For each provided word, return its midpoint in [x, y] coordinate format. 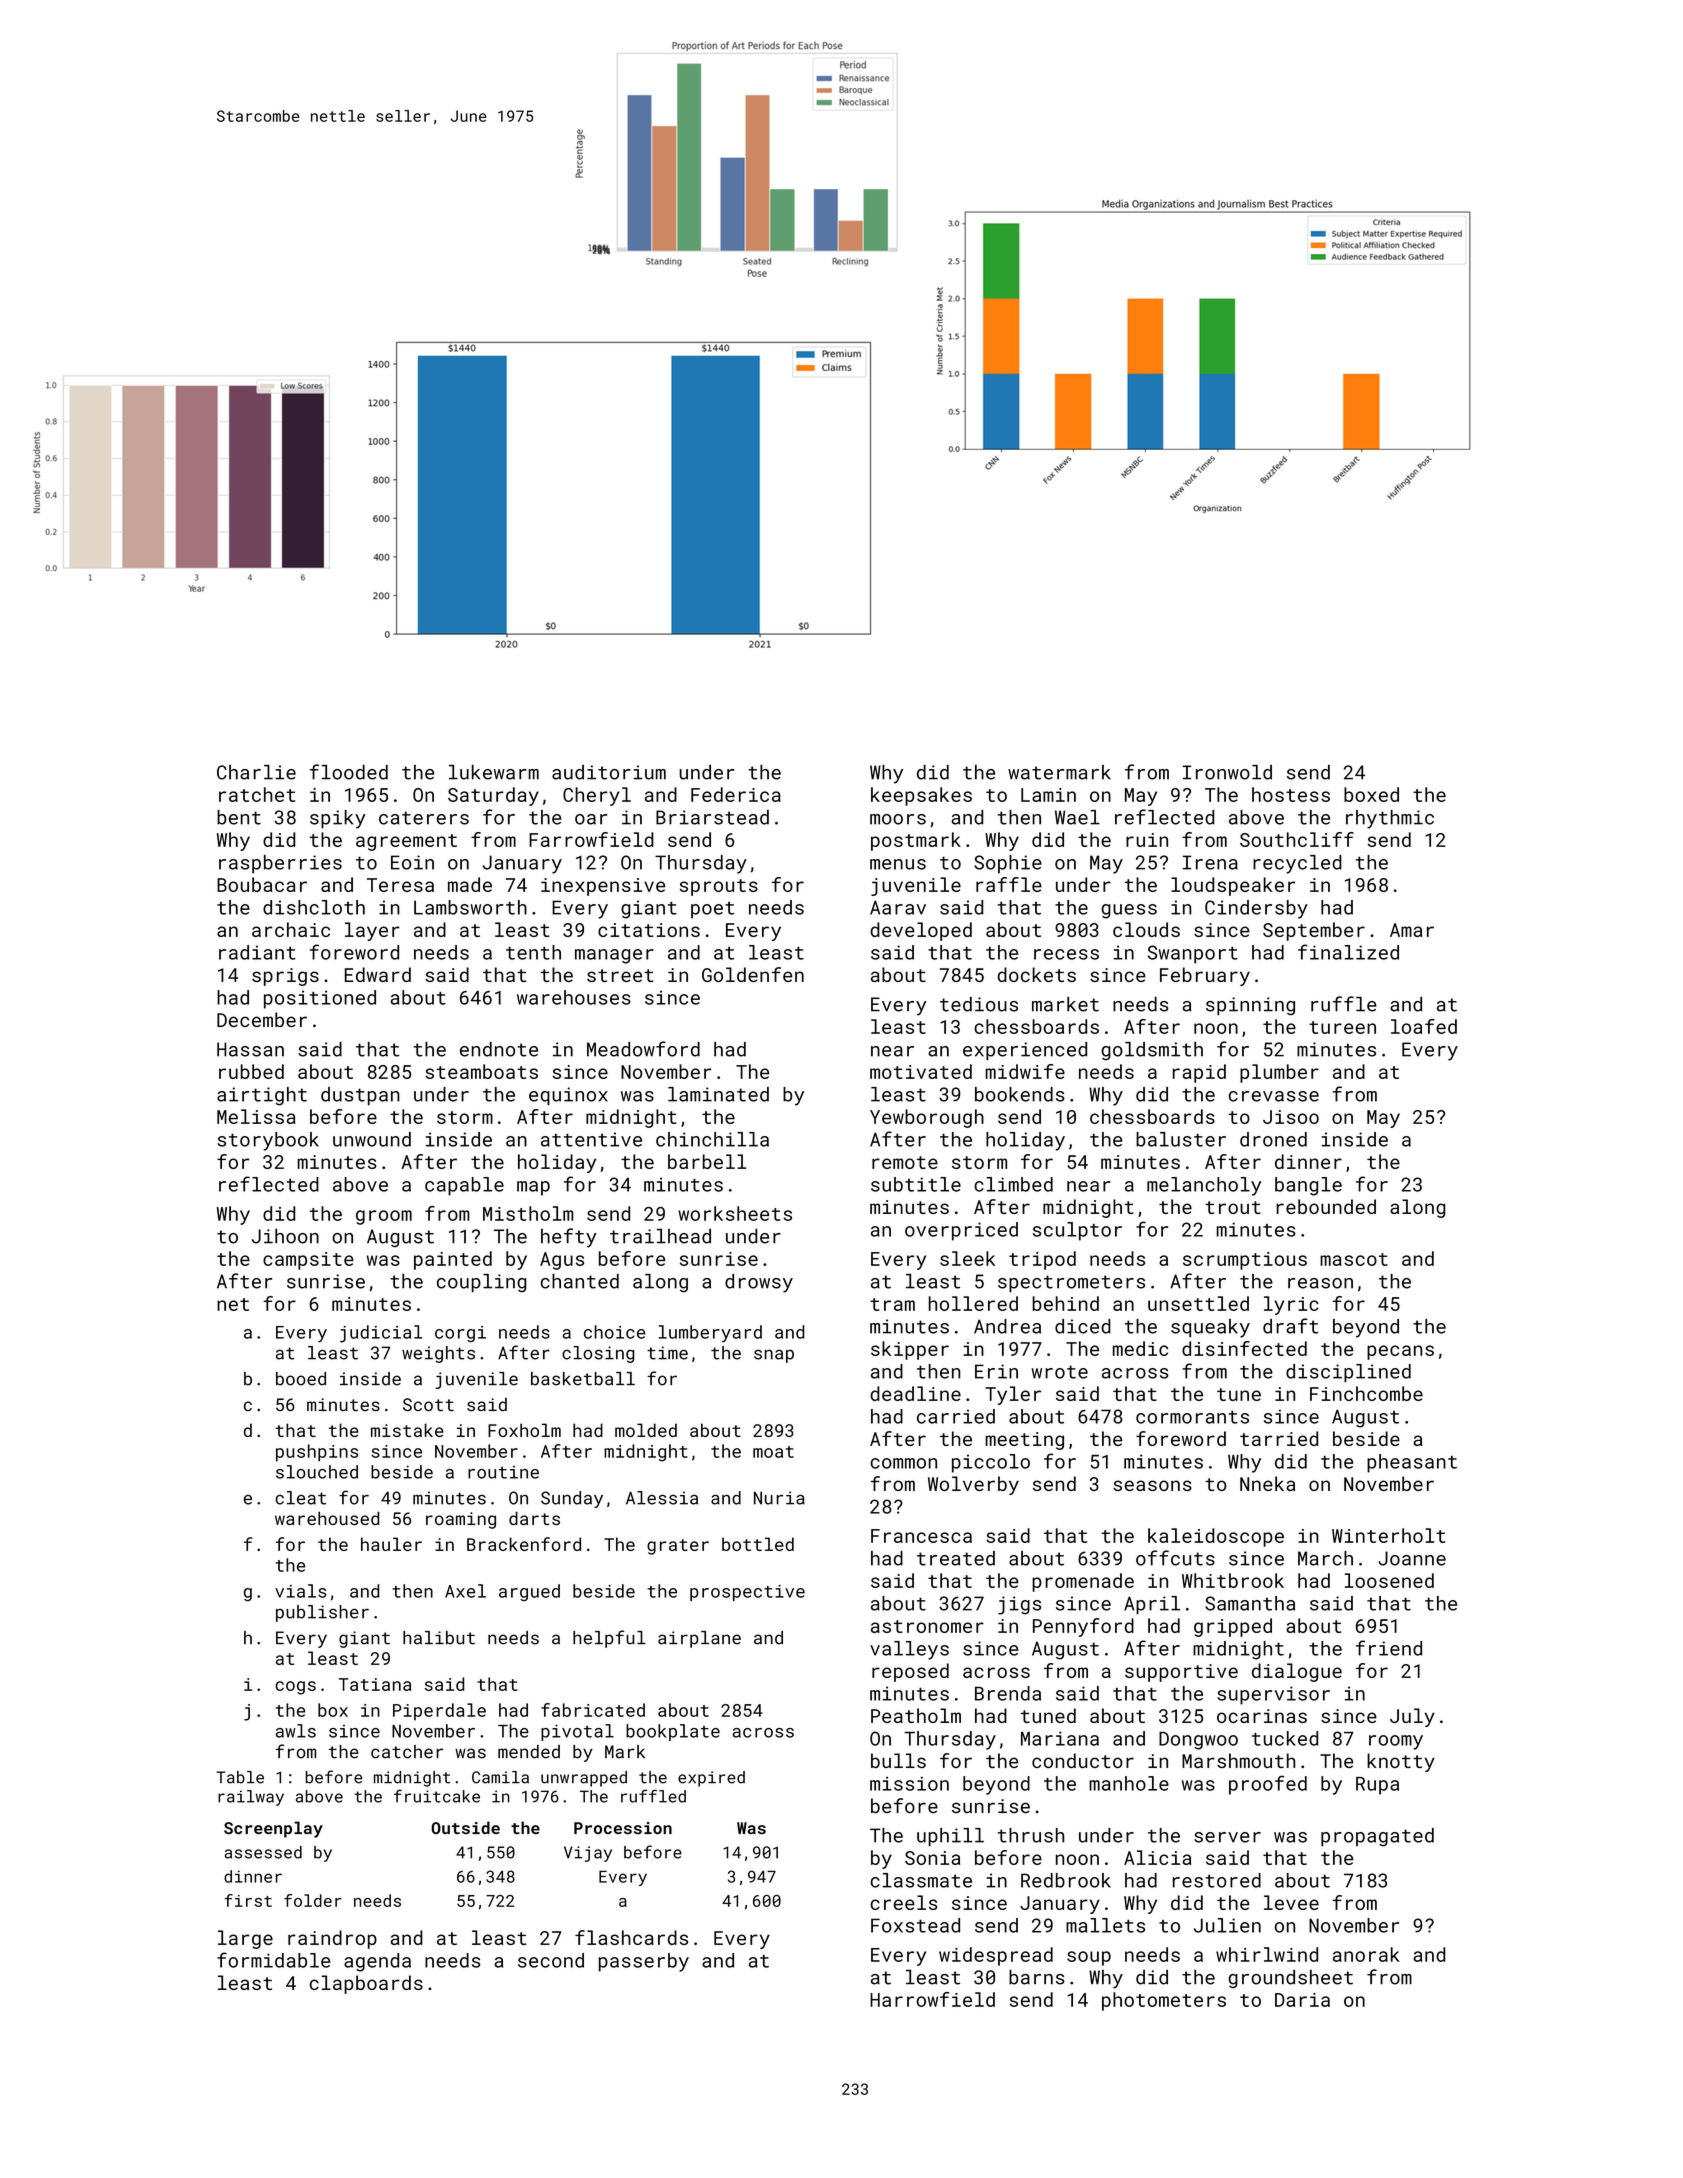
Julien [1227, 1925]
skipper [910, 1350]
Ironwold [1227, 772]
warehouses [574, 997]
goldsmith [1152, 1051]
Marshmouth [1238, 1760]
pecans [1400, 1352]
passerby [644, 1962]
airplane [699, 1639]
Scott [428, 1405]
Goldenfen [753, 974]
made [470, 884]
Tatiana [375, 1684]
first [248, 1900]
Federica [736, 794]
